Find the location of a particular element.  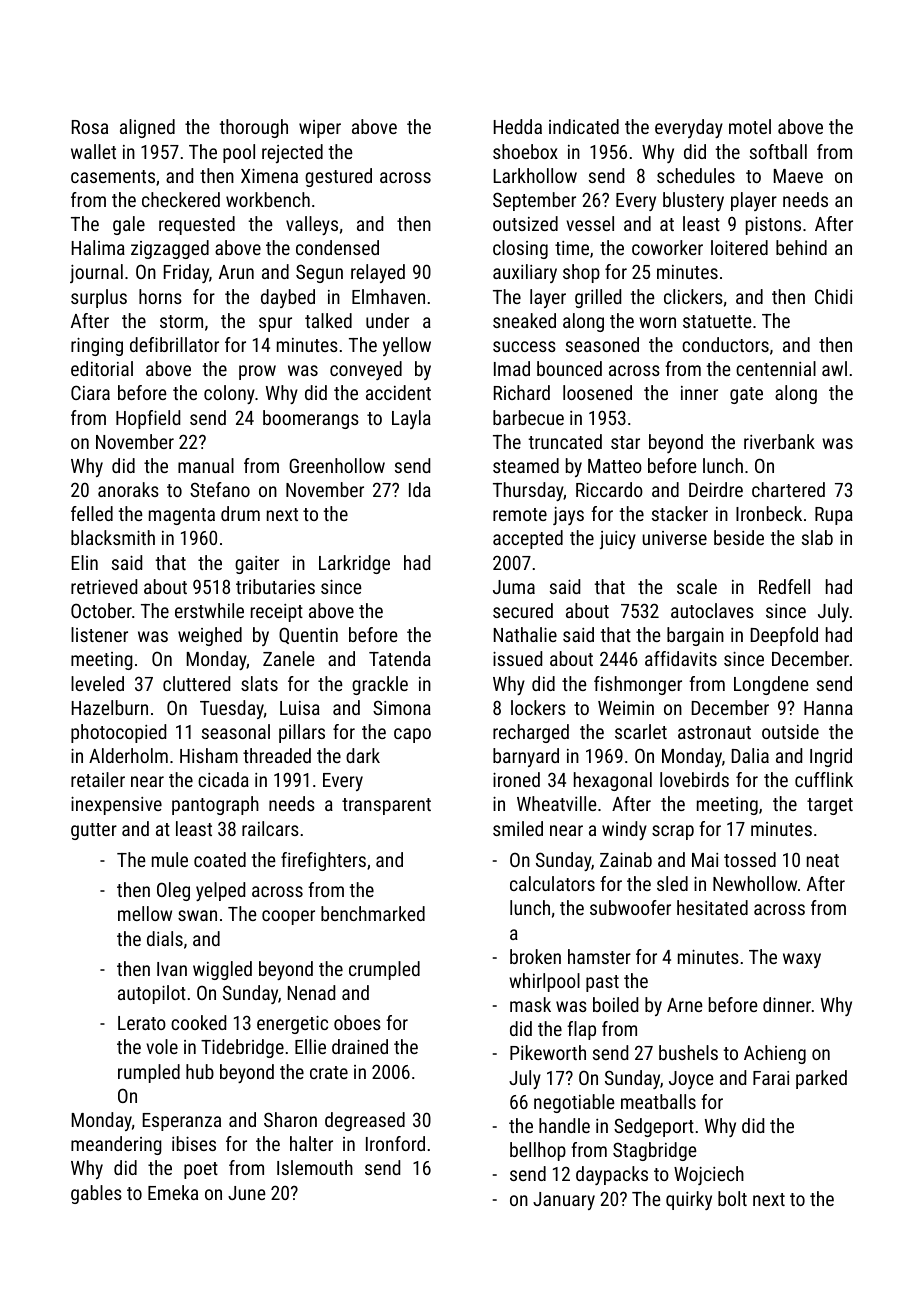

Nenad is located at coordinates (311, 992).
